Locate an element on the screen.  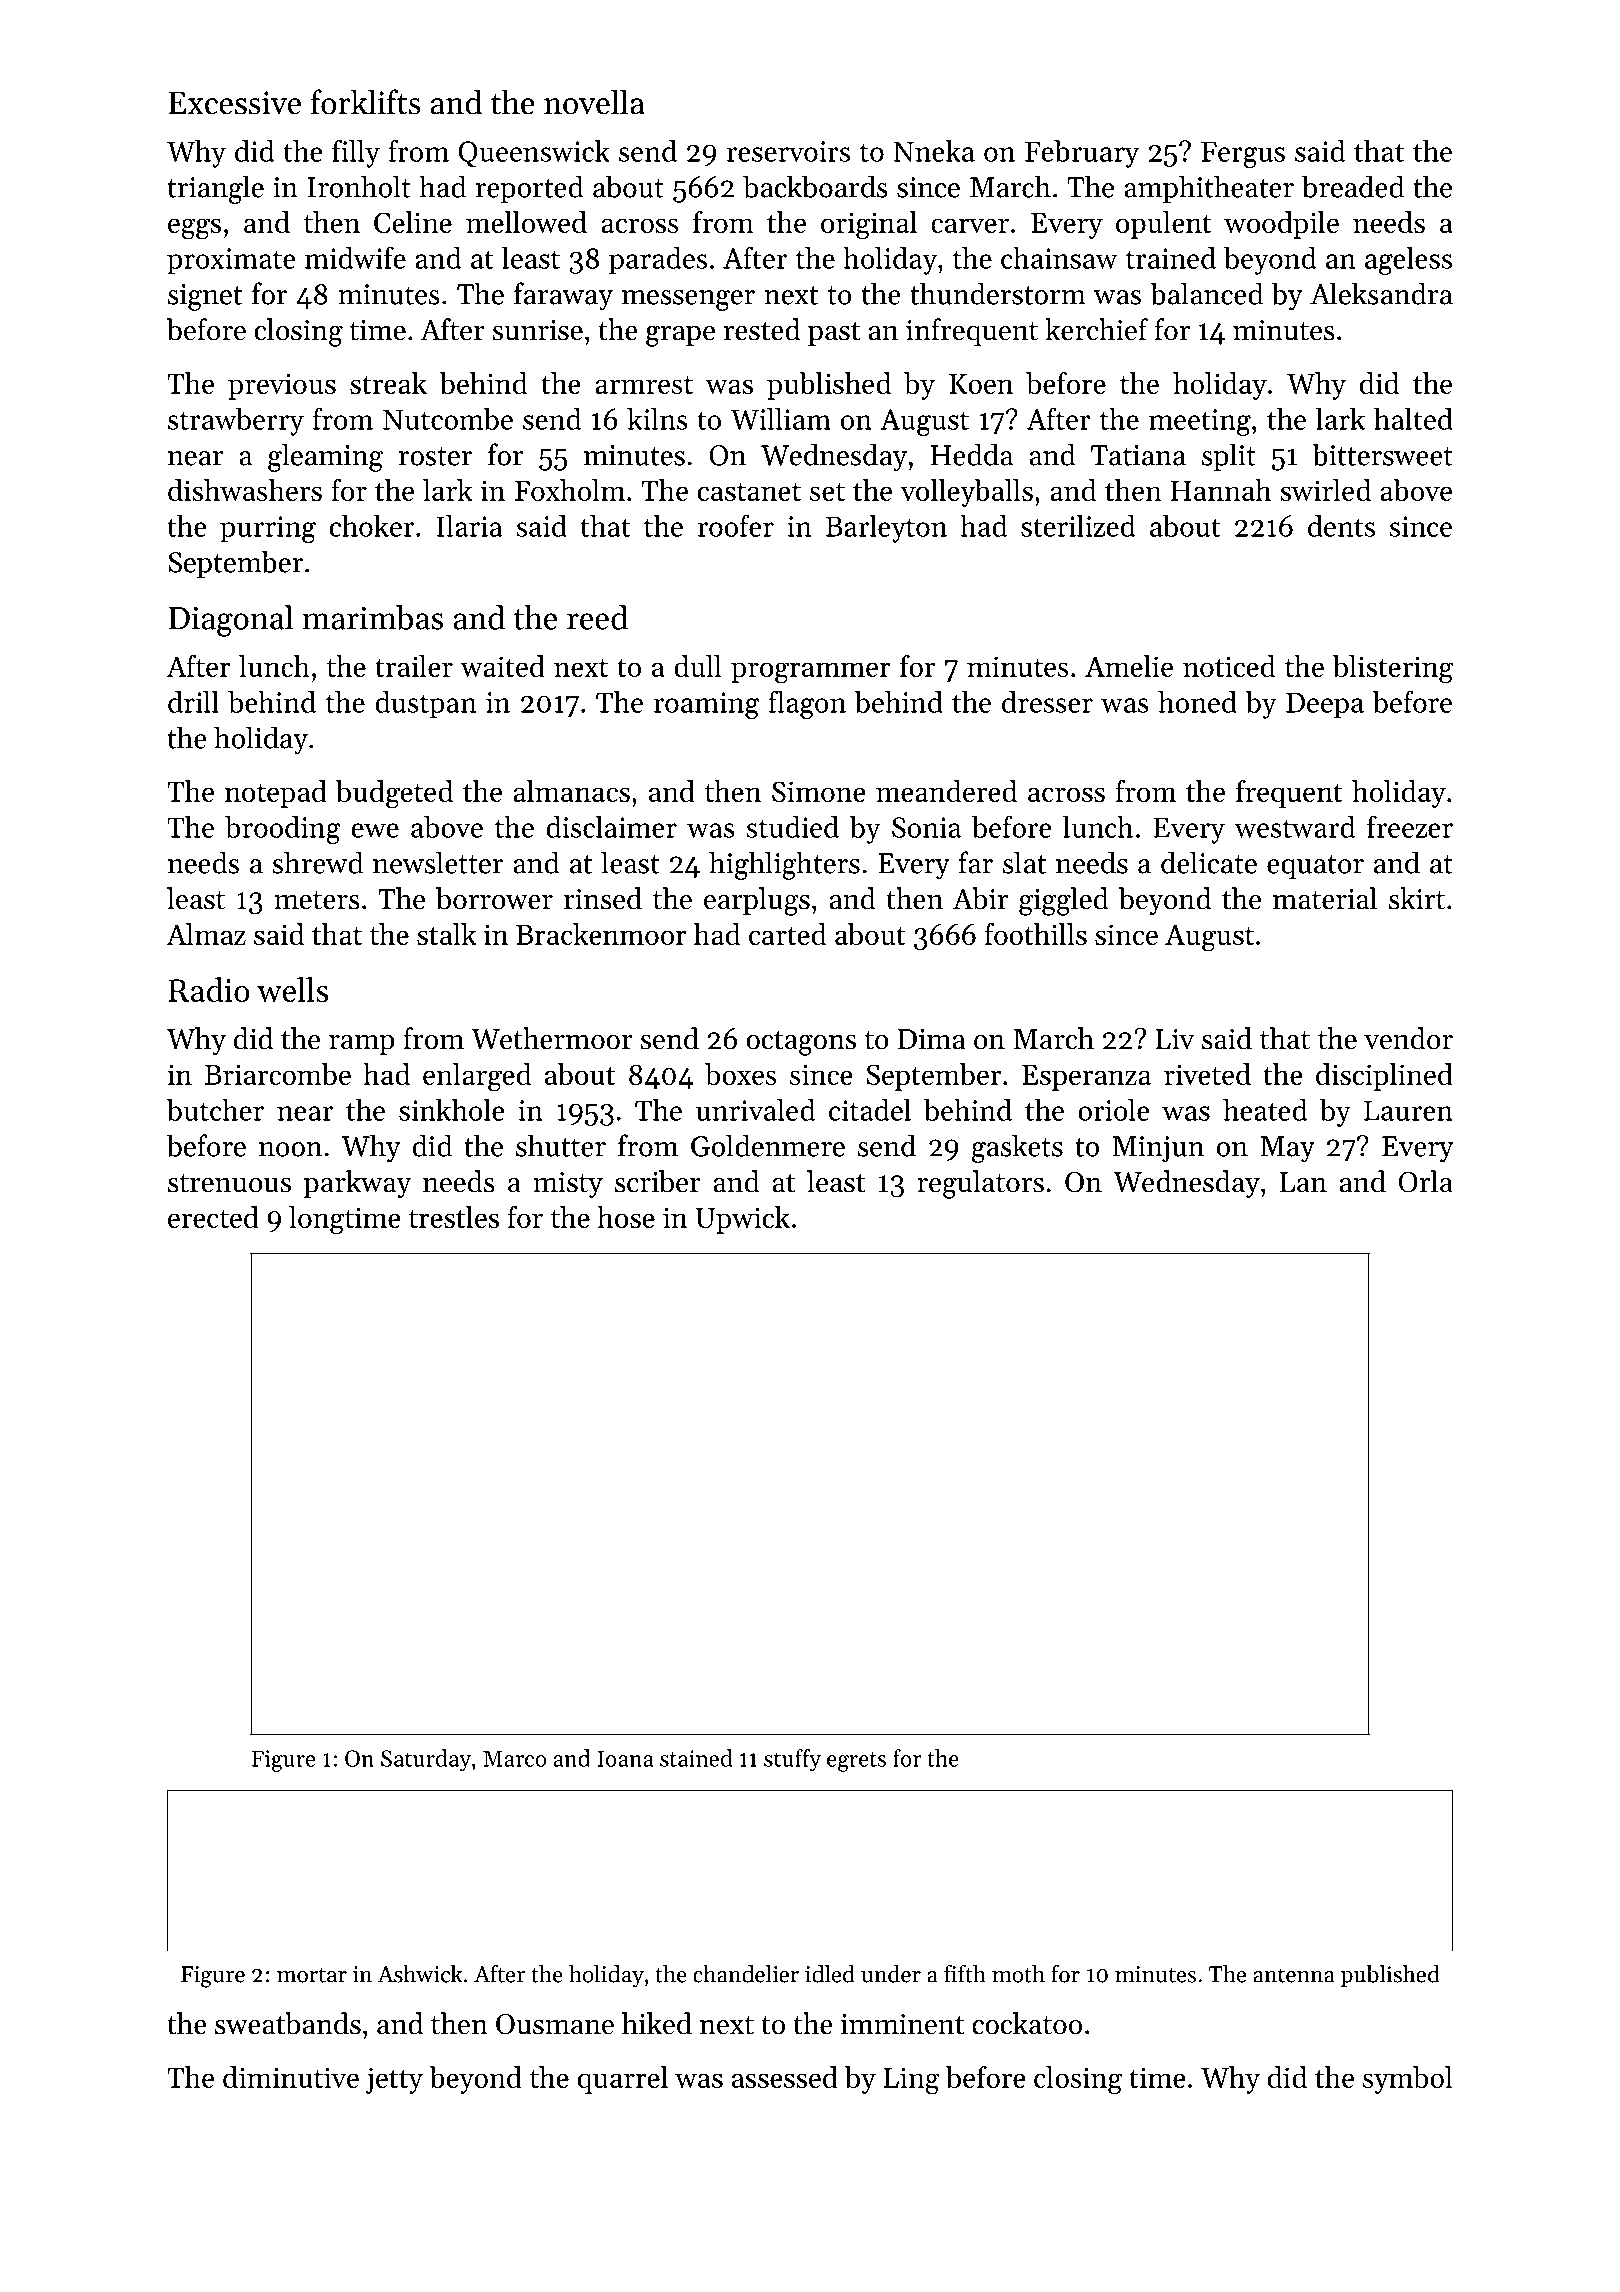
diminutive is located at coordinates (291, 2077).
